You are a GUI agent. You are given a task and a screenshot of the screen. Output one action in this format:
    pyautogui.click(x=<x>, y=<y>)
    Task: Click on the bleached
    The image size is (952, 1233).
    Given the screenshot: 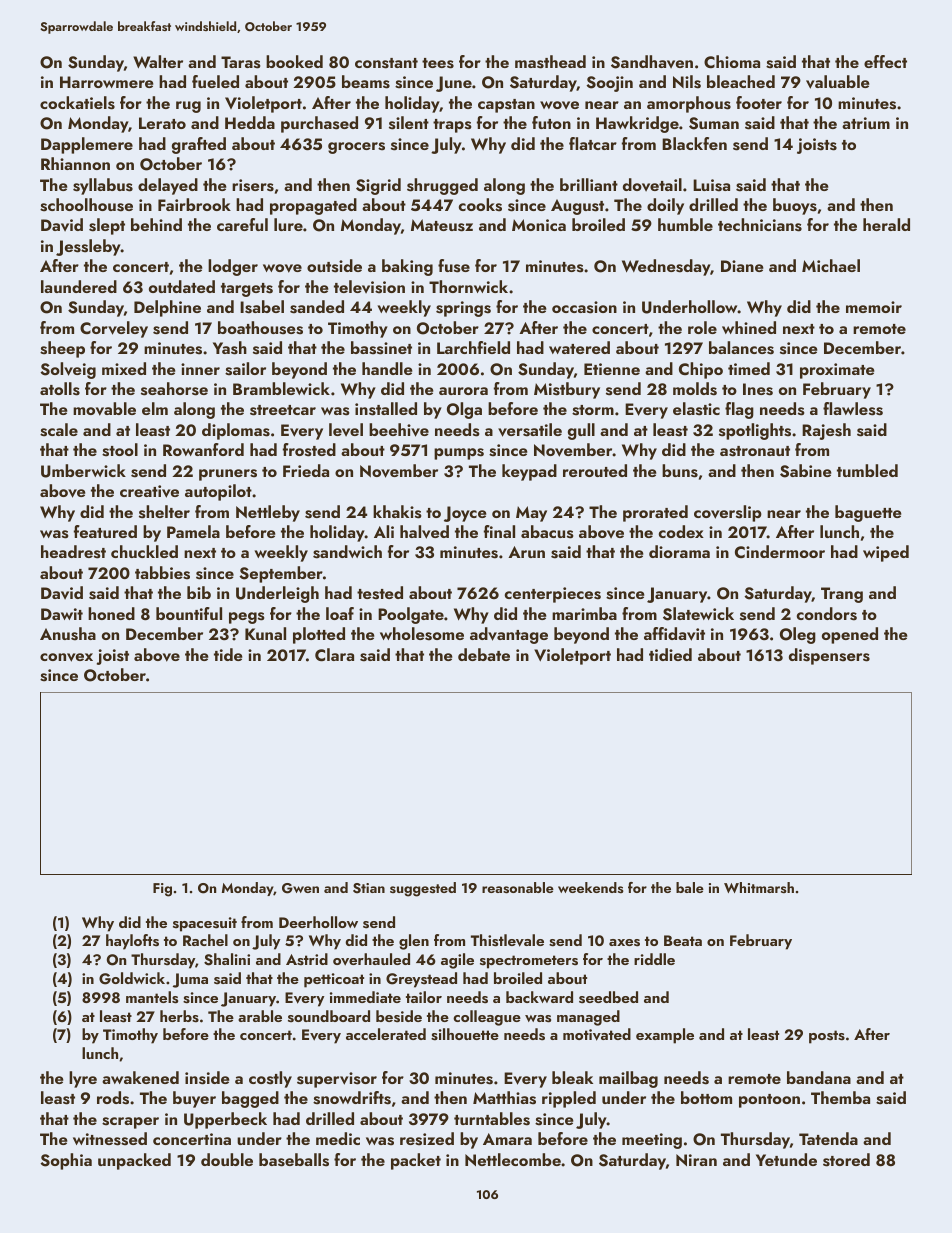 What is the action you would take?
    pyautogui.click(x=741, y=81)
